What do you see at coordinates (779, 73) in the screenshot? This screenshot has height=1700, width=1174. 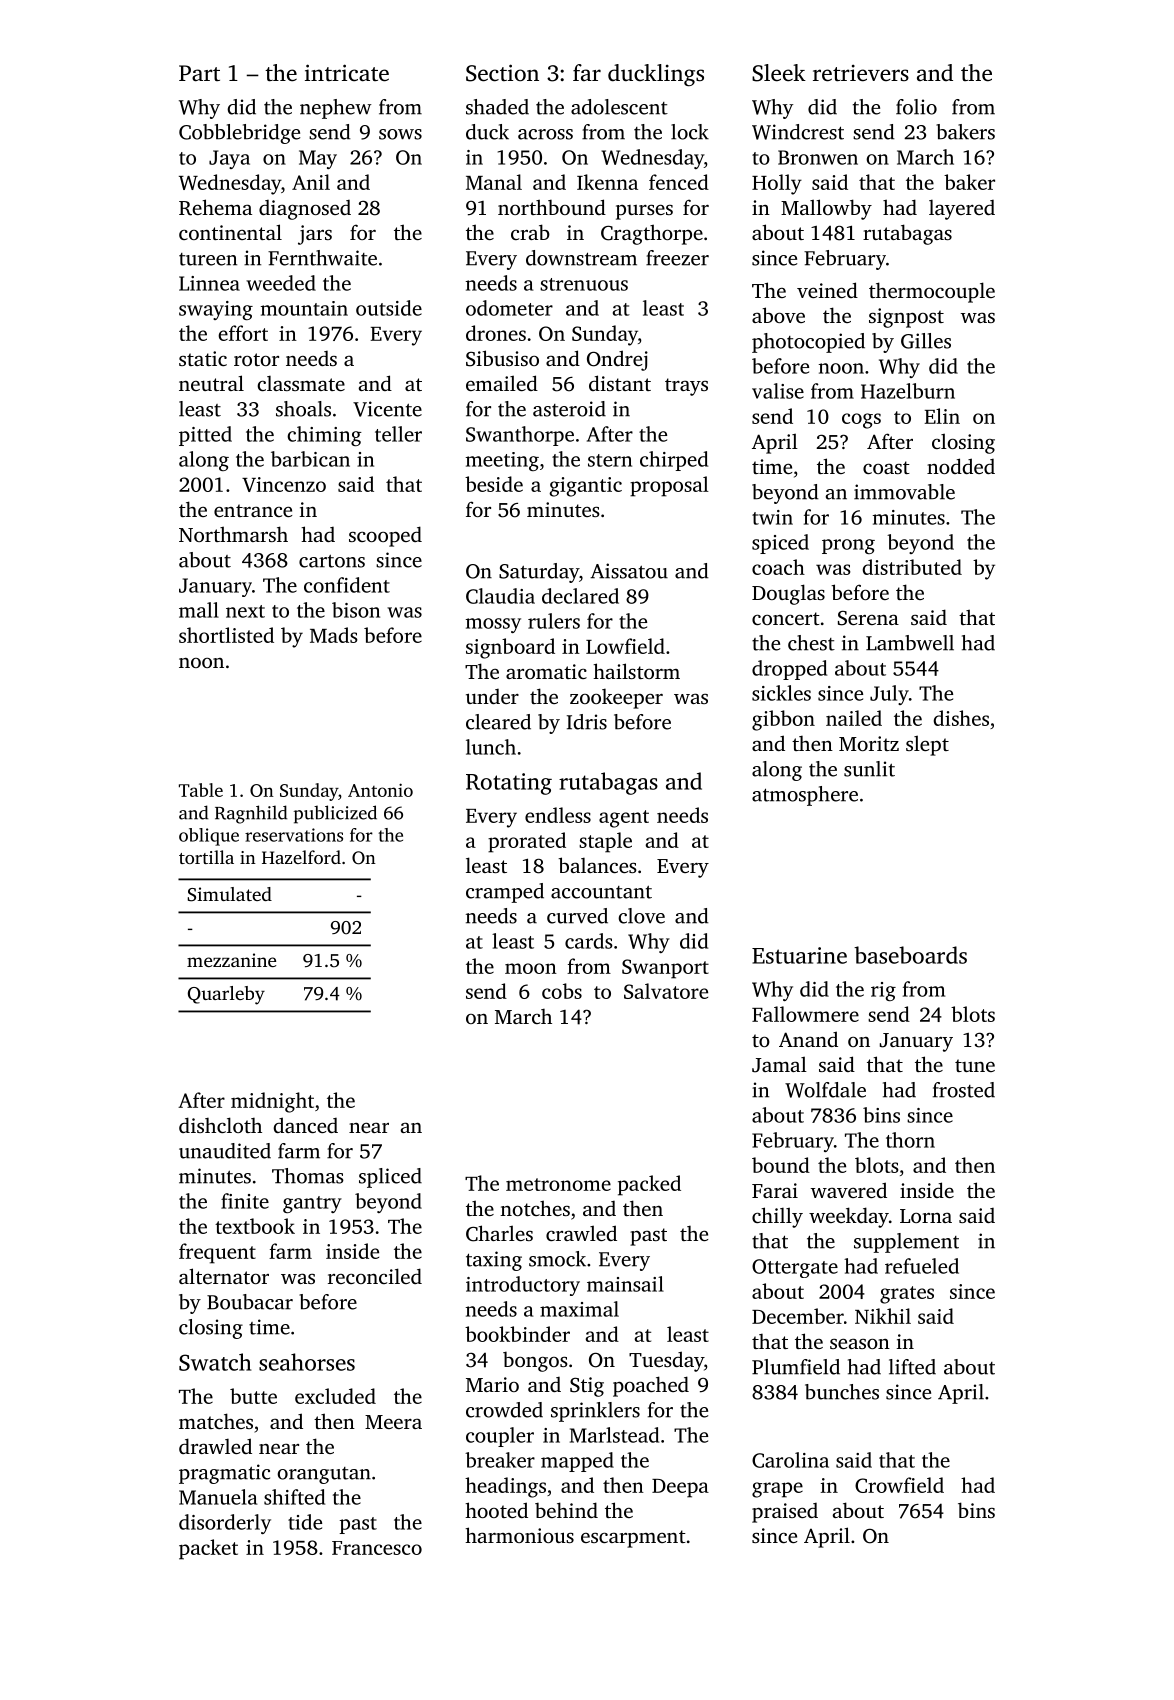 I see `Sleek` at bounding box center [779, 73].
